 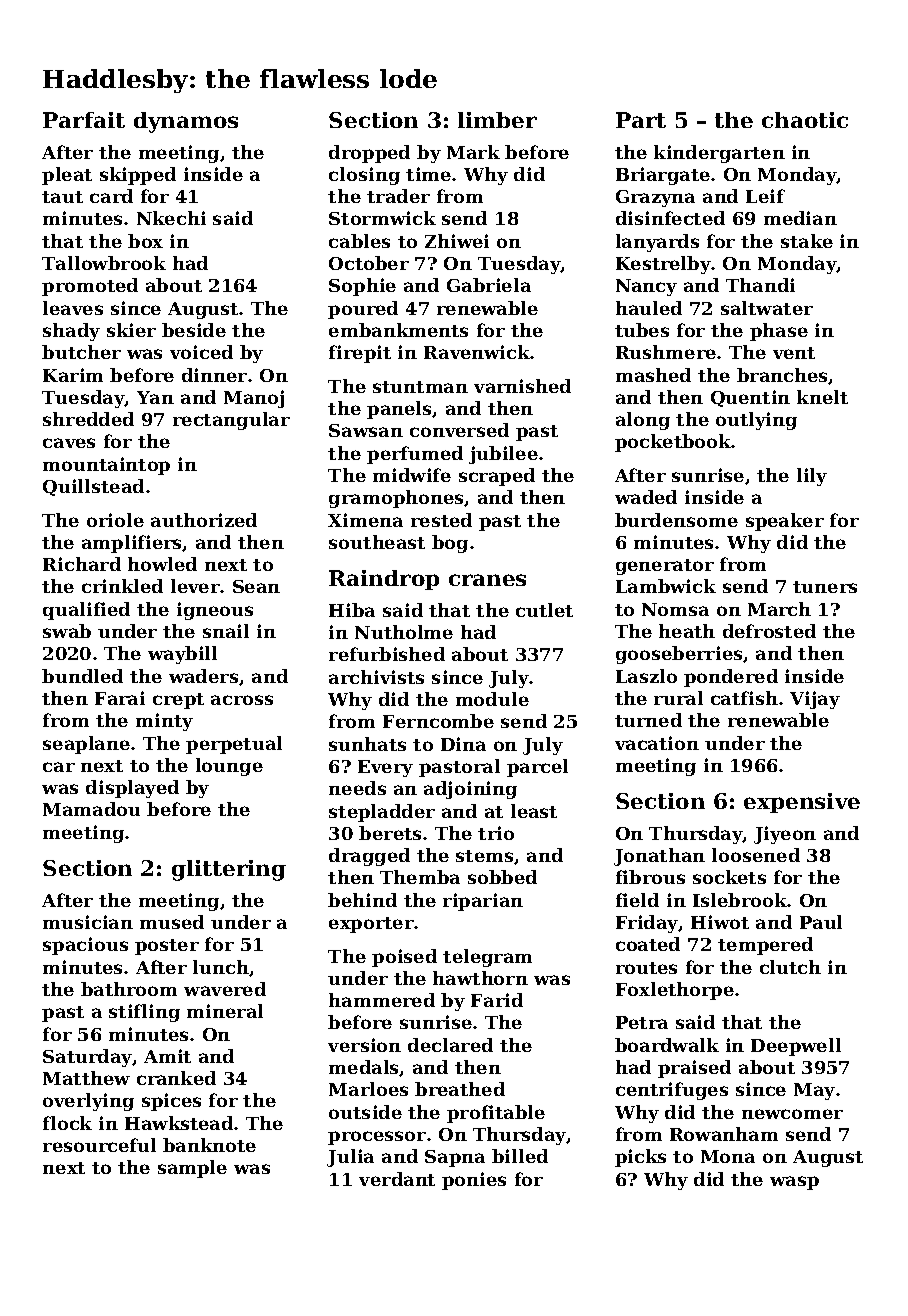 What do you see at coordinates (796, 1047) in the image?
I see `Deepwell` at bounding box center [796, 1047].
